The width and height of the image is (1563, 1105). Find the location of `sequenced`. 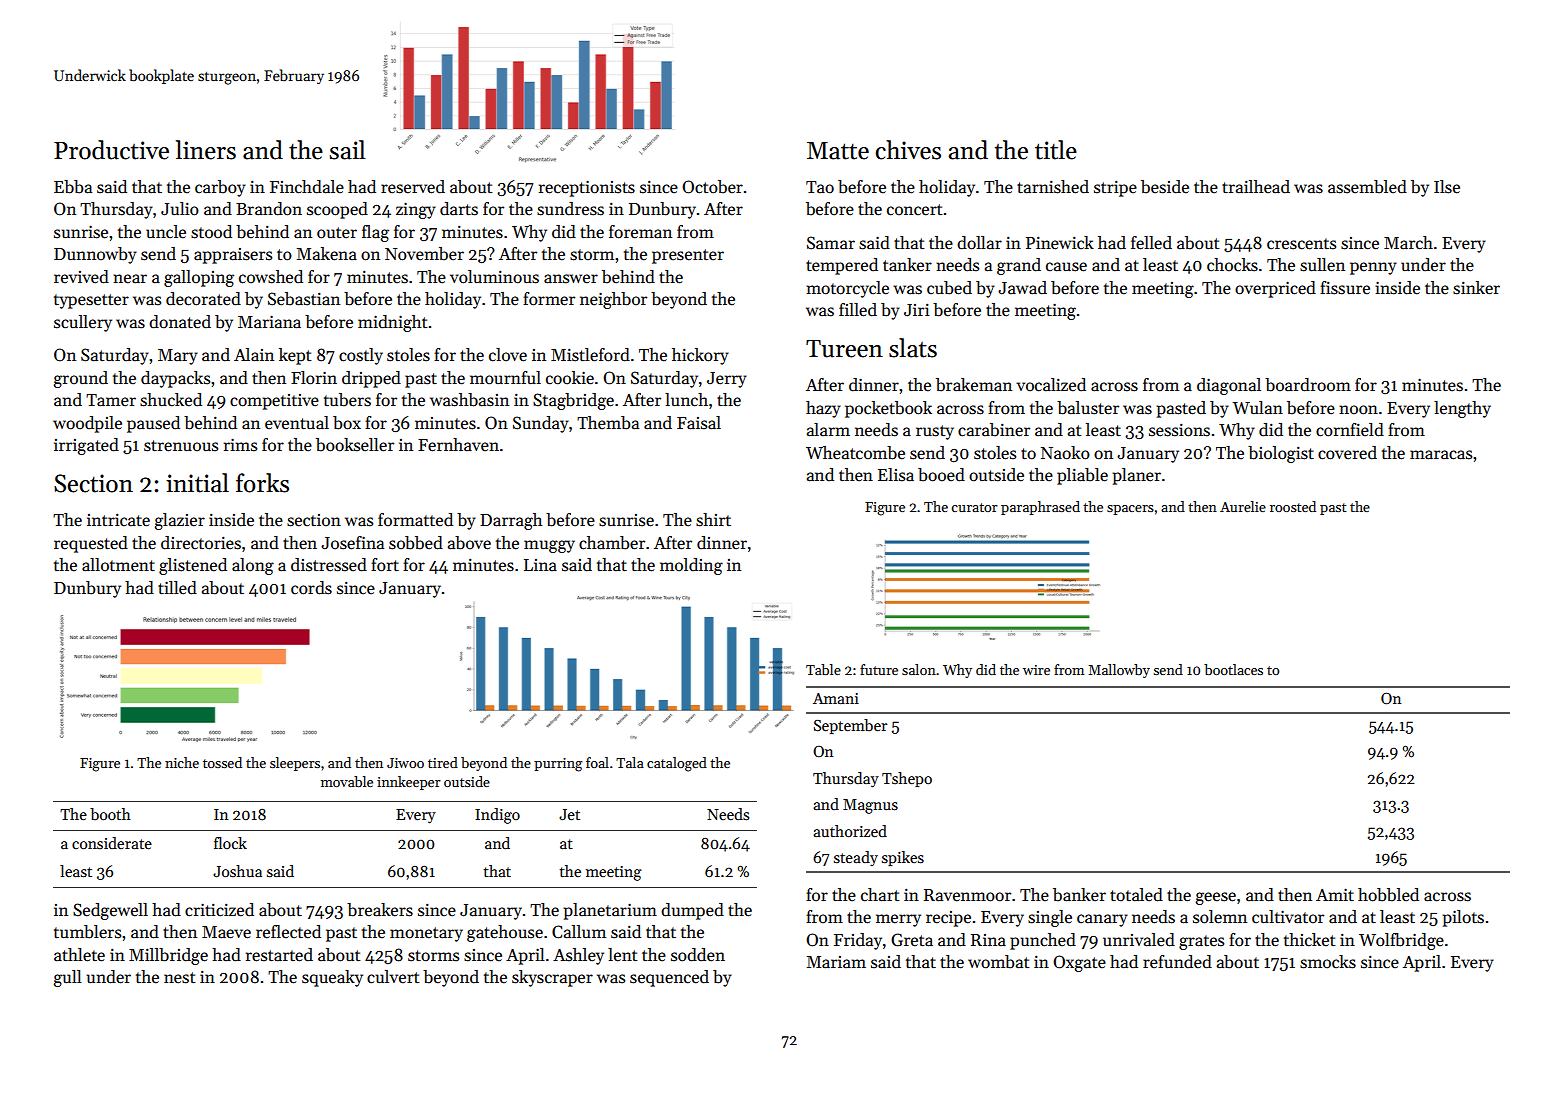

sequenced is located at coordinates (669, 978).
